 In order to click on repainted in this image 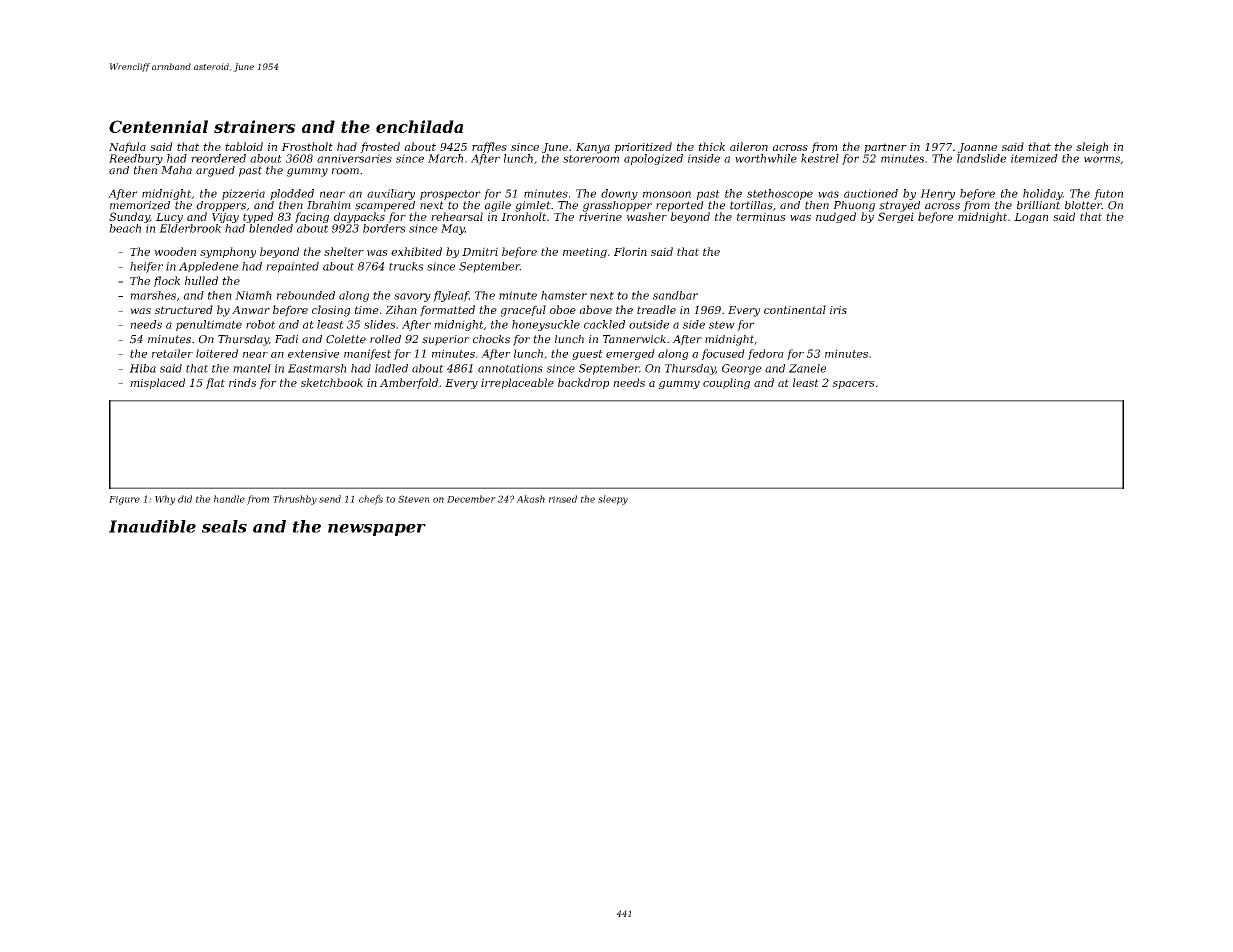, I will do `click(292, 267)`.
